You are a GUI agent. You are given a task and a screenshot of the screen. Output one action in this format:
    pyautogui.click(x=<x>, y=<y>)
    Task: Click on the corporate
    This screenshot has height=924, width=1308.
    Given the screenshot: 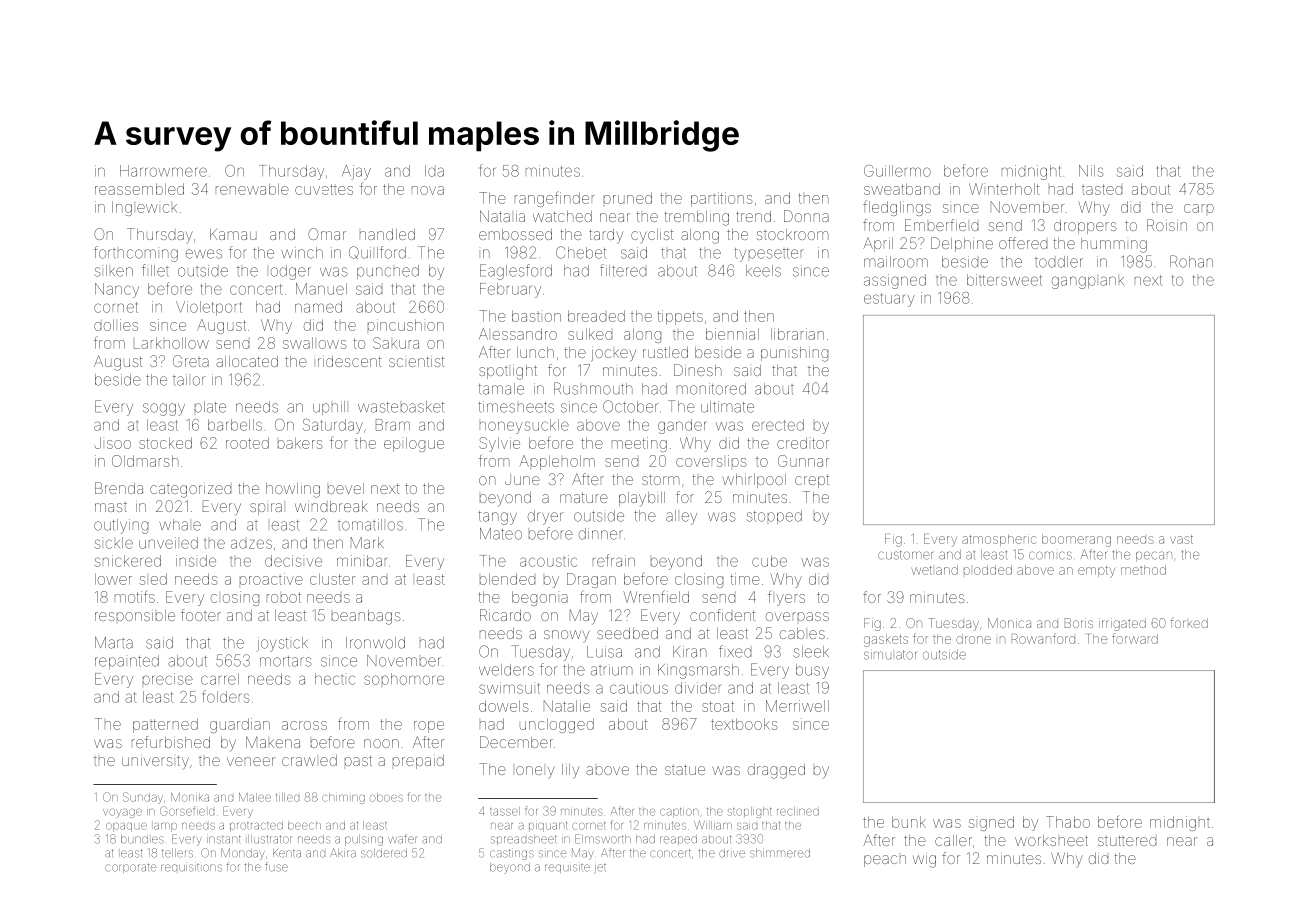 What is the action you would take?
    pyautogui.click(x=130, y=868)
